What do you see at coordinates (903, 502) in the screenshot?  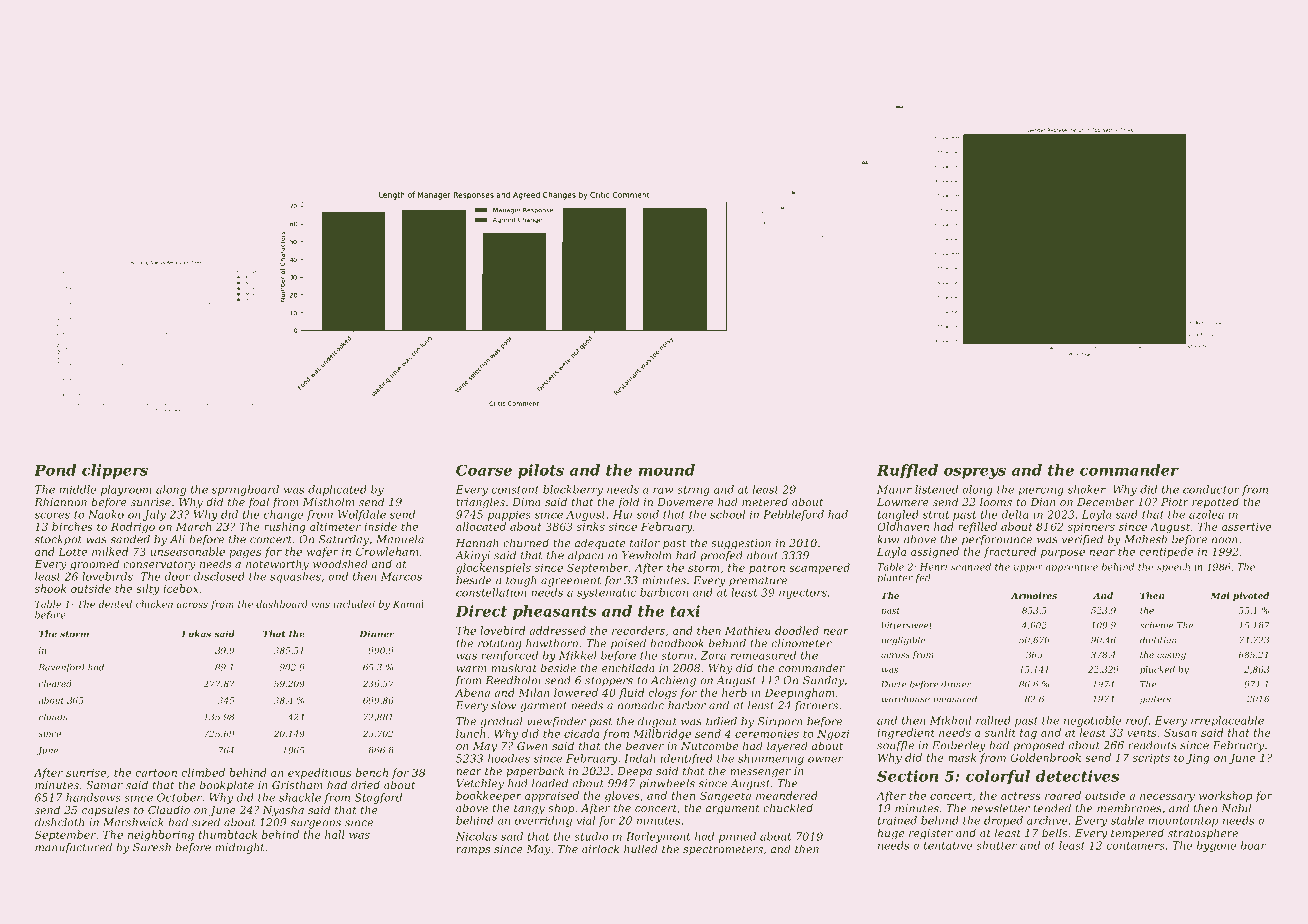 I see `Lowmere` at bounding box center [903, 502].
